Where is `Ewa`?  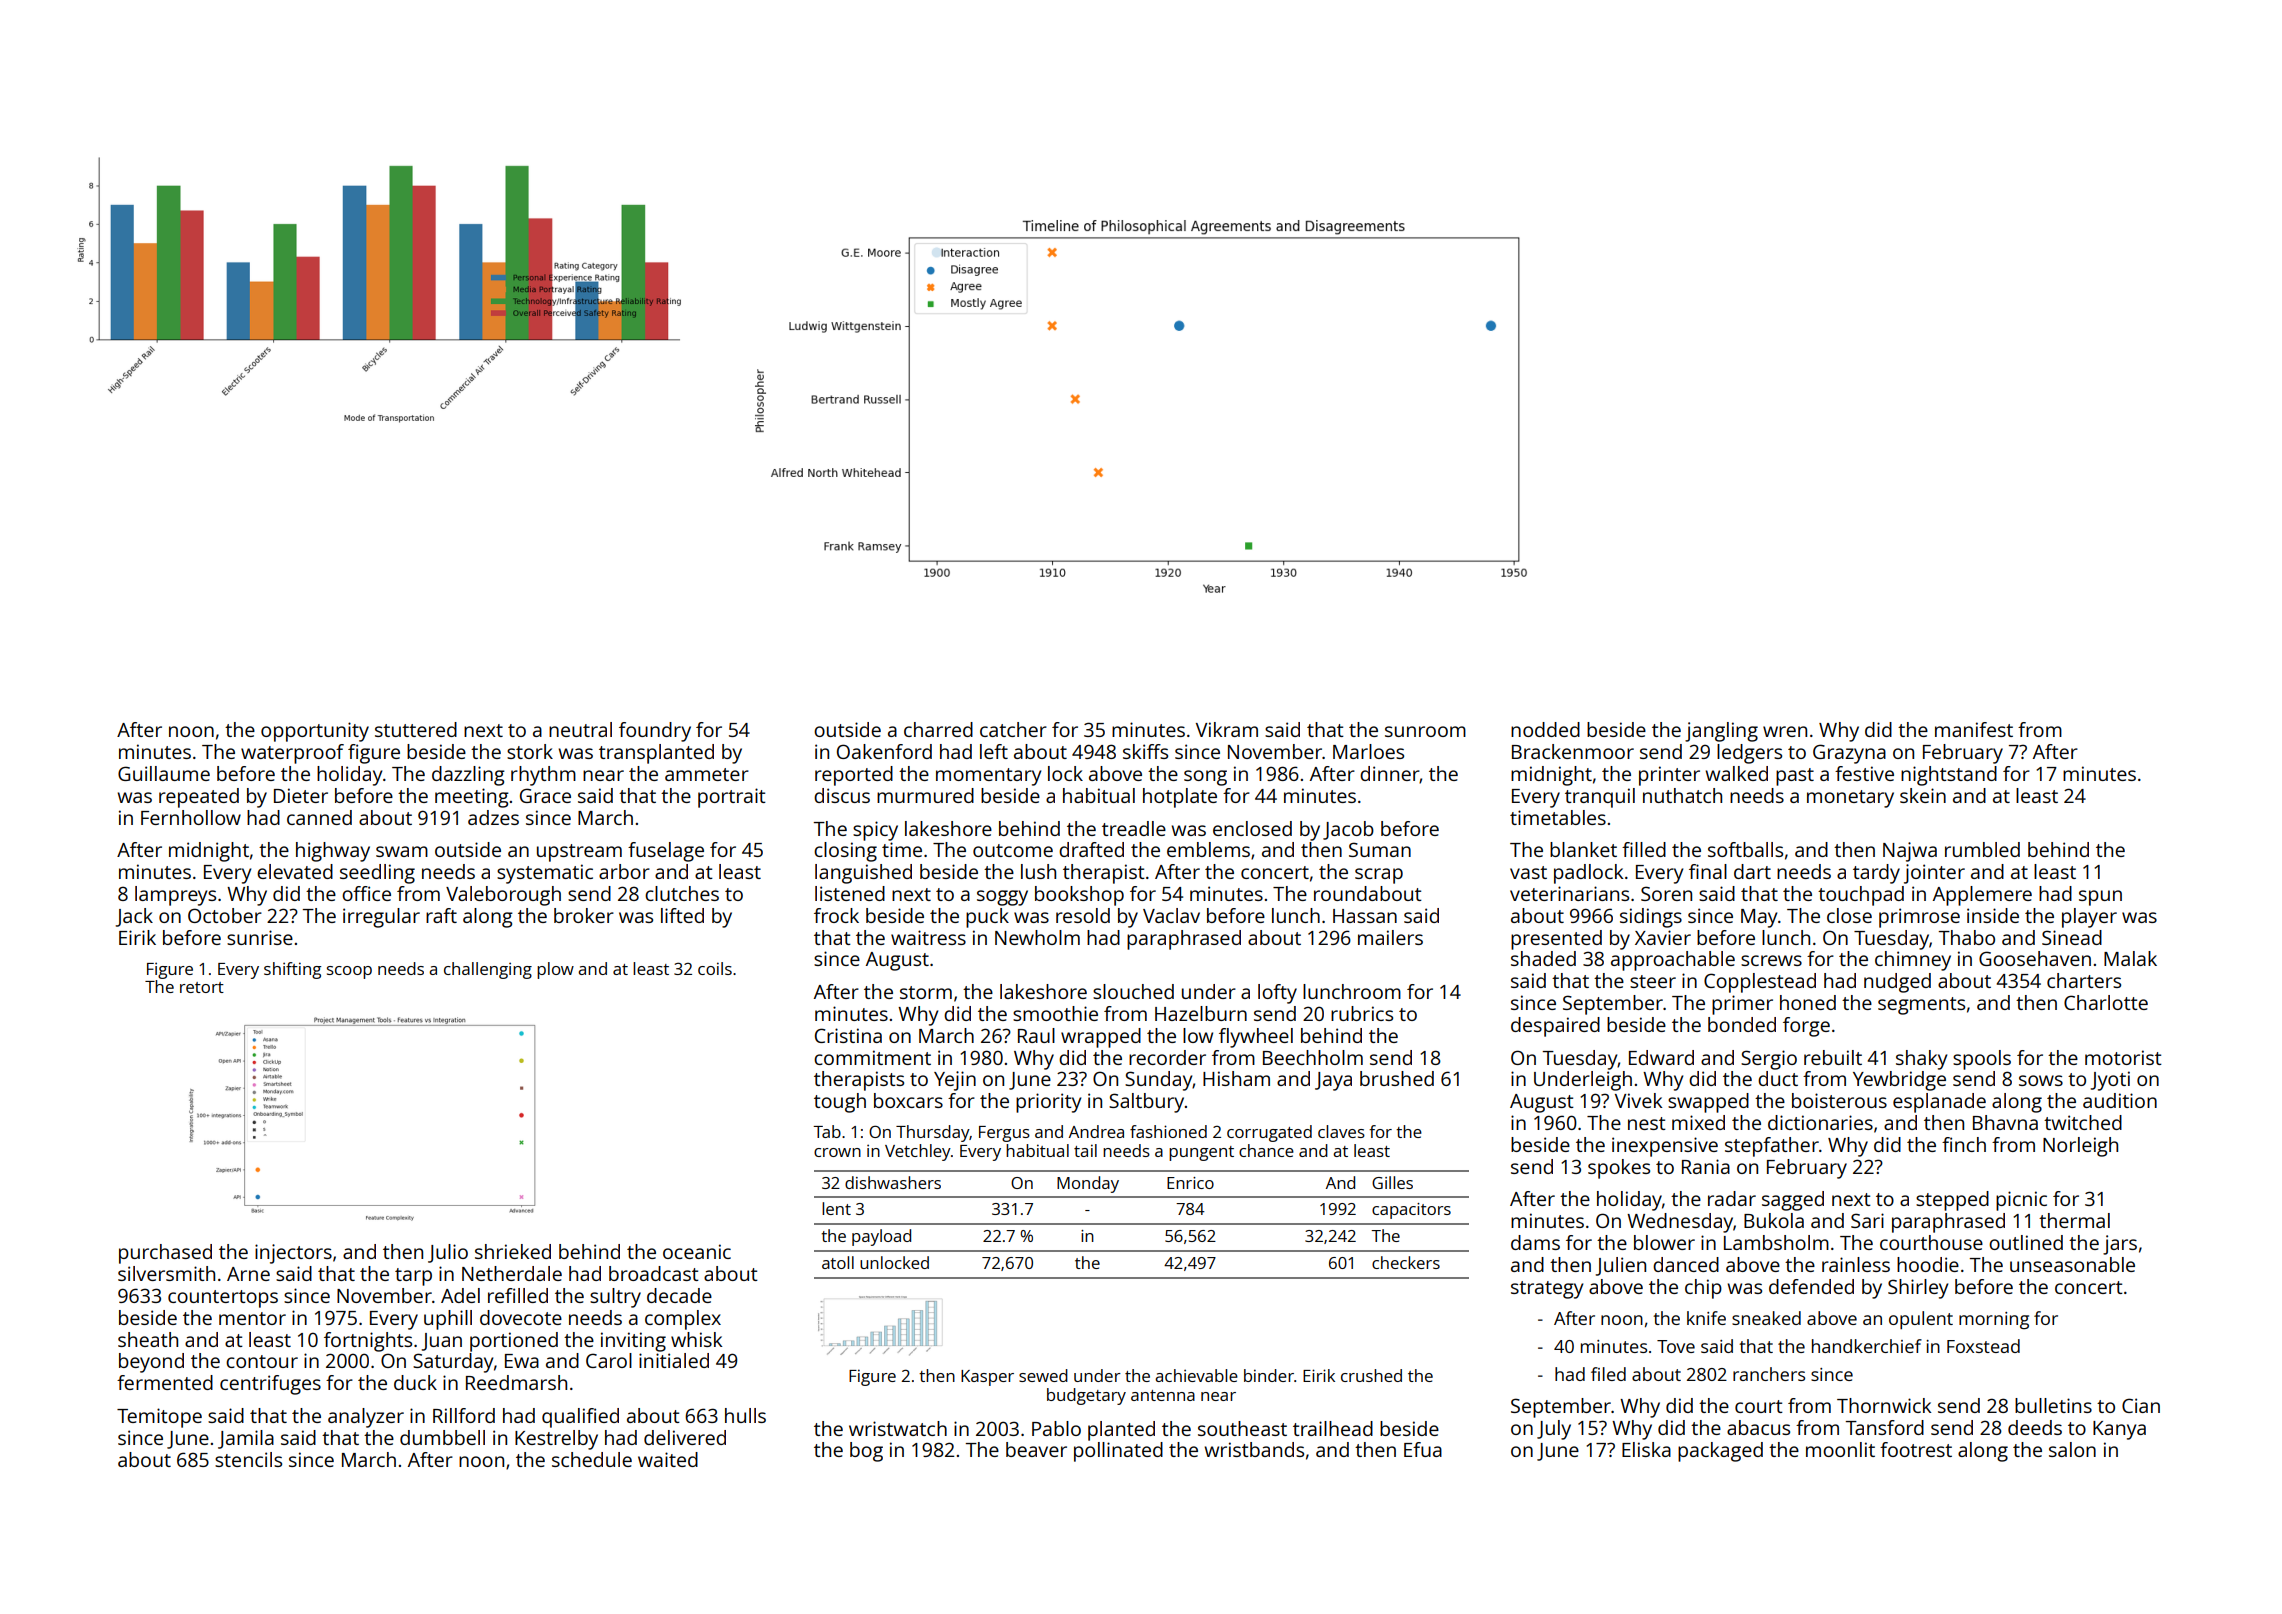 Ewa is located at coordinates (522, 1361).
